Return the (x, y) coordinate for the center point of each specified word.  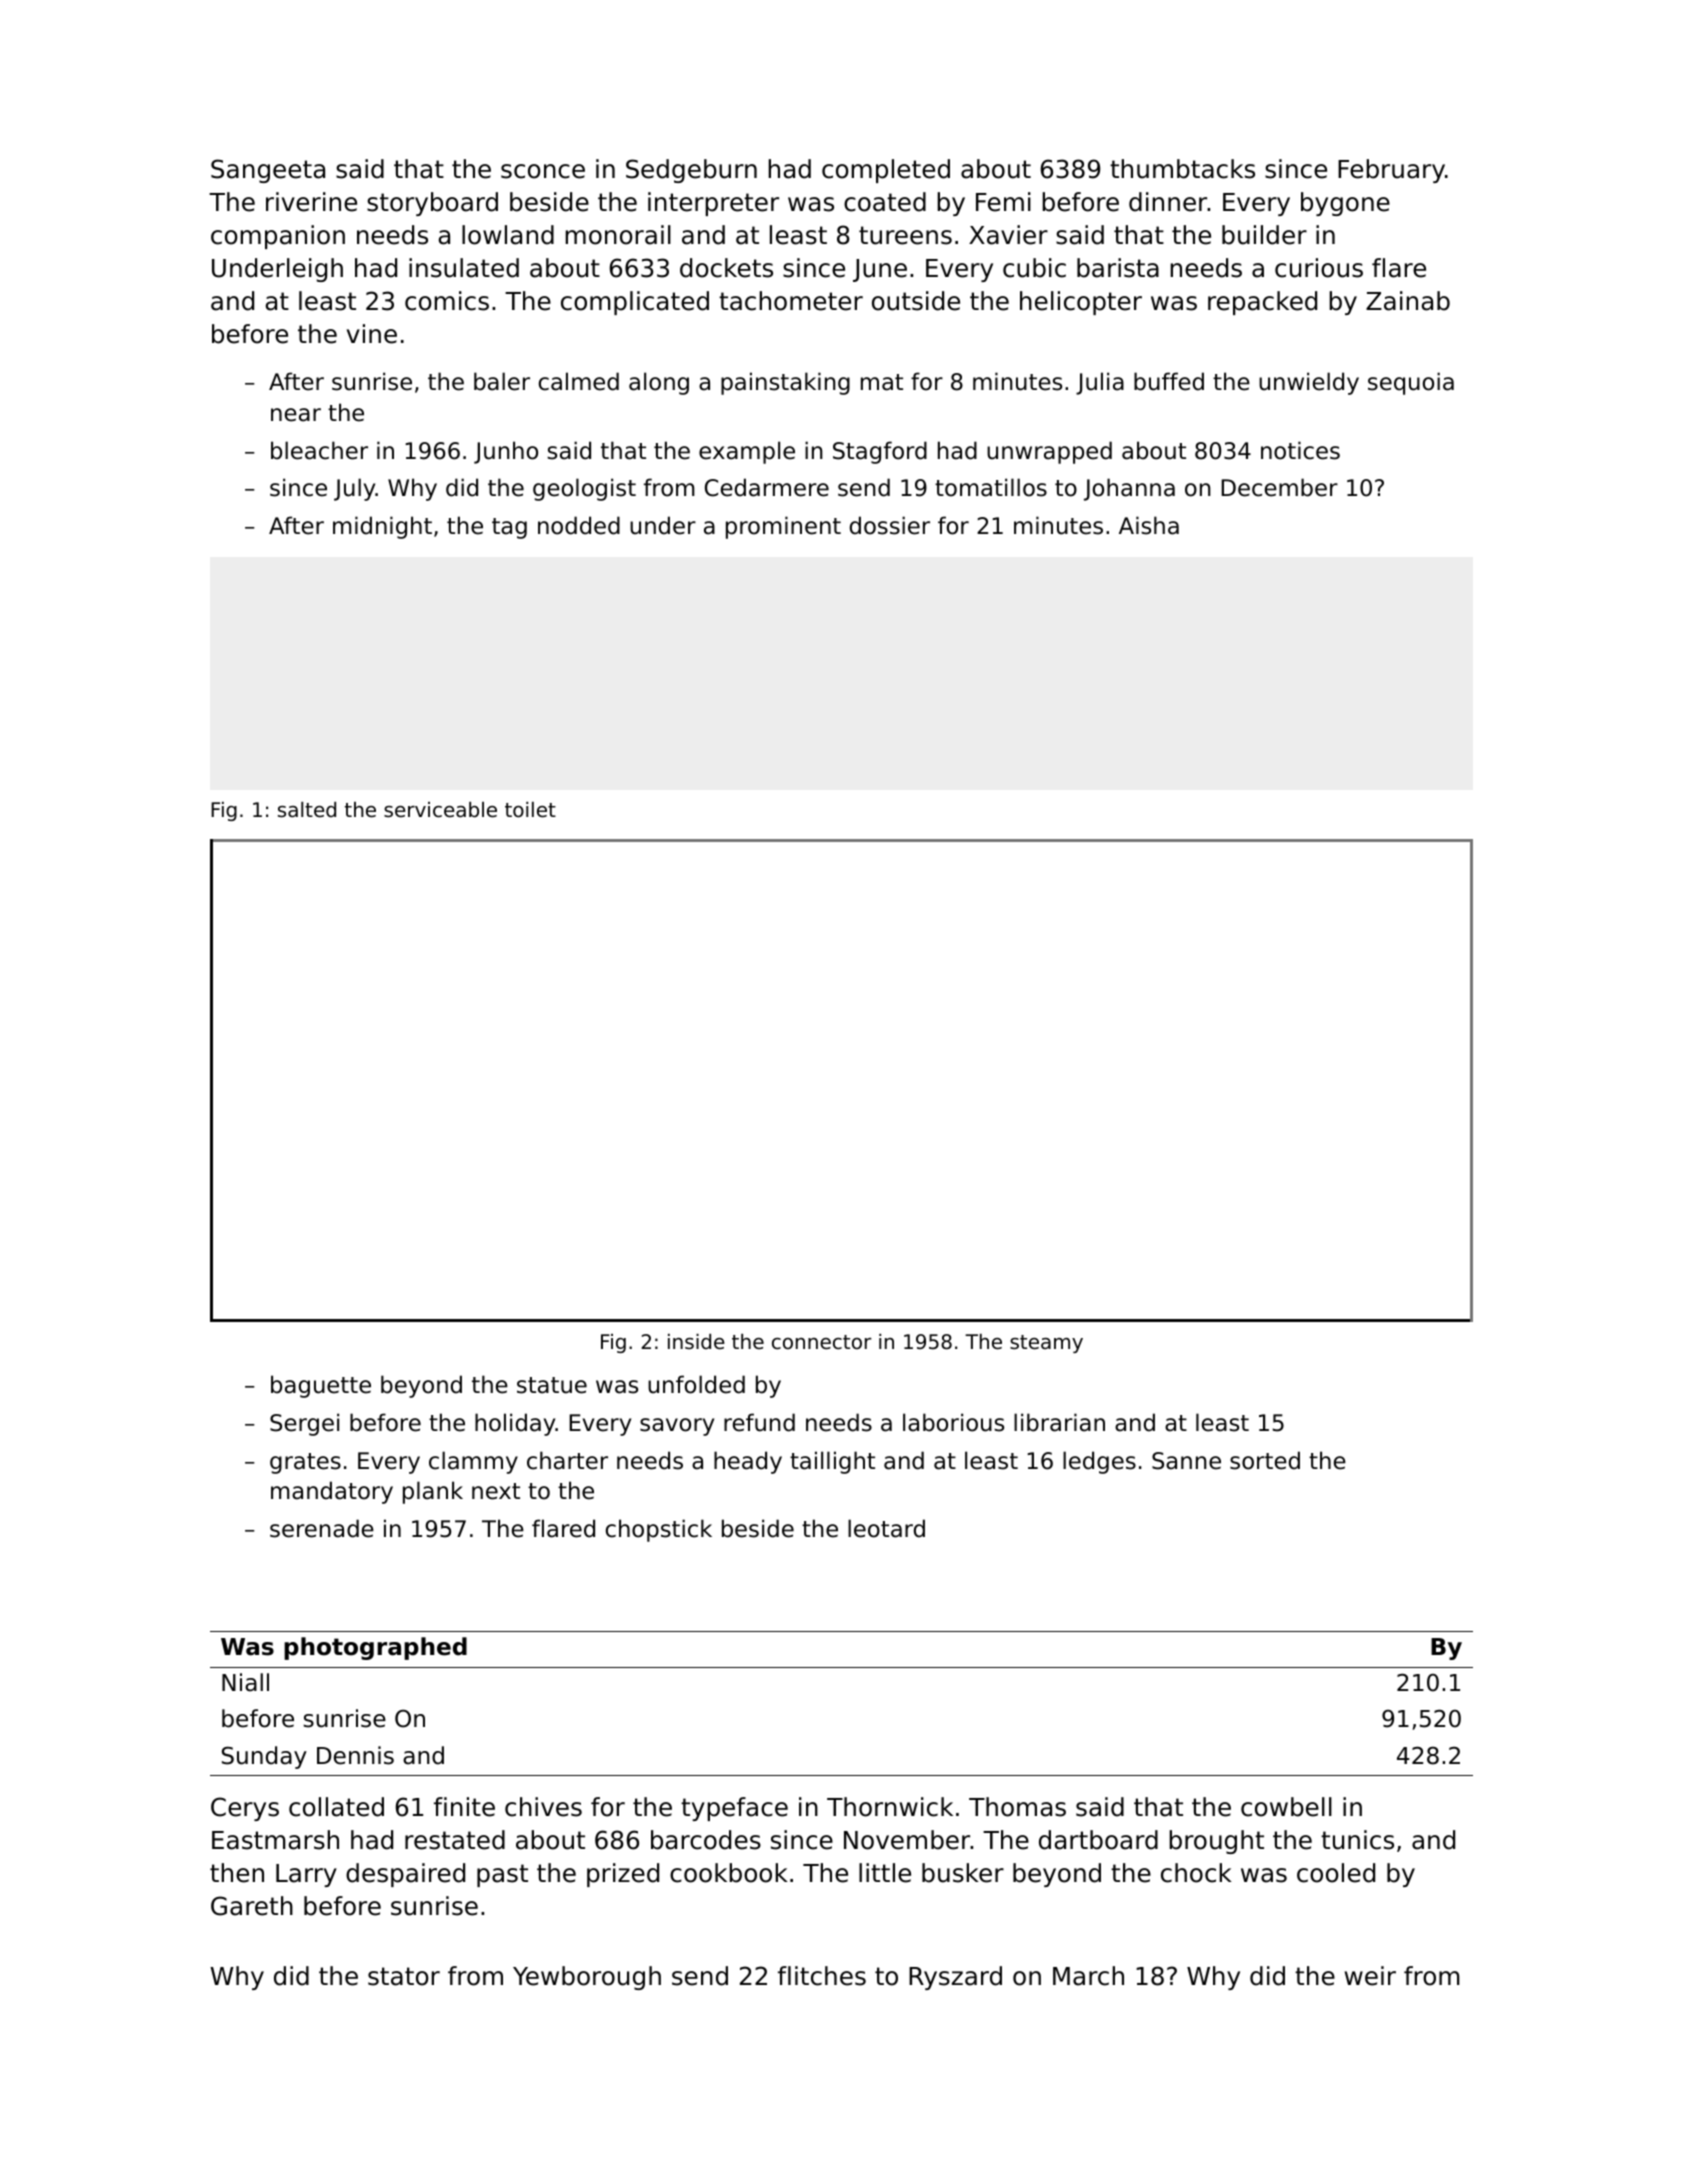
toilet (530, 810)
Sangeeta (268, 171)
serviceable (440, 810)
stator (404, 1976)
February (1391, 171)
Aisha (1149, 525)
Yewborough (587, 1978)
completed (886, 171)
